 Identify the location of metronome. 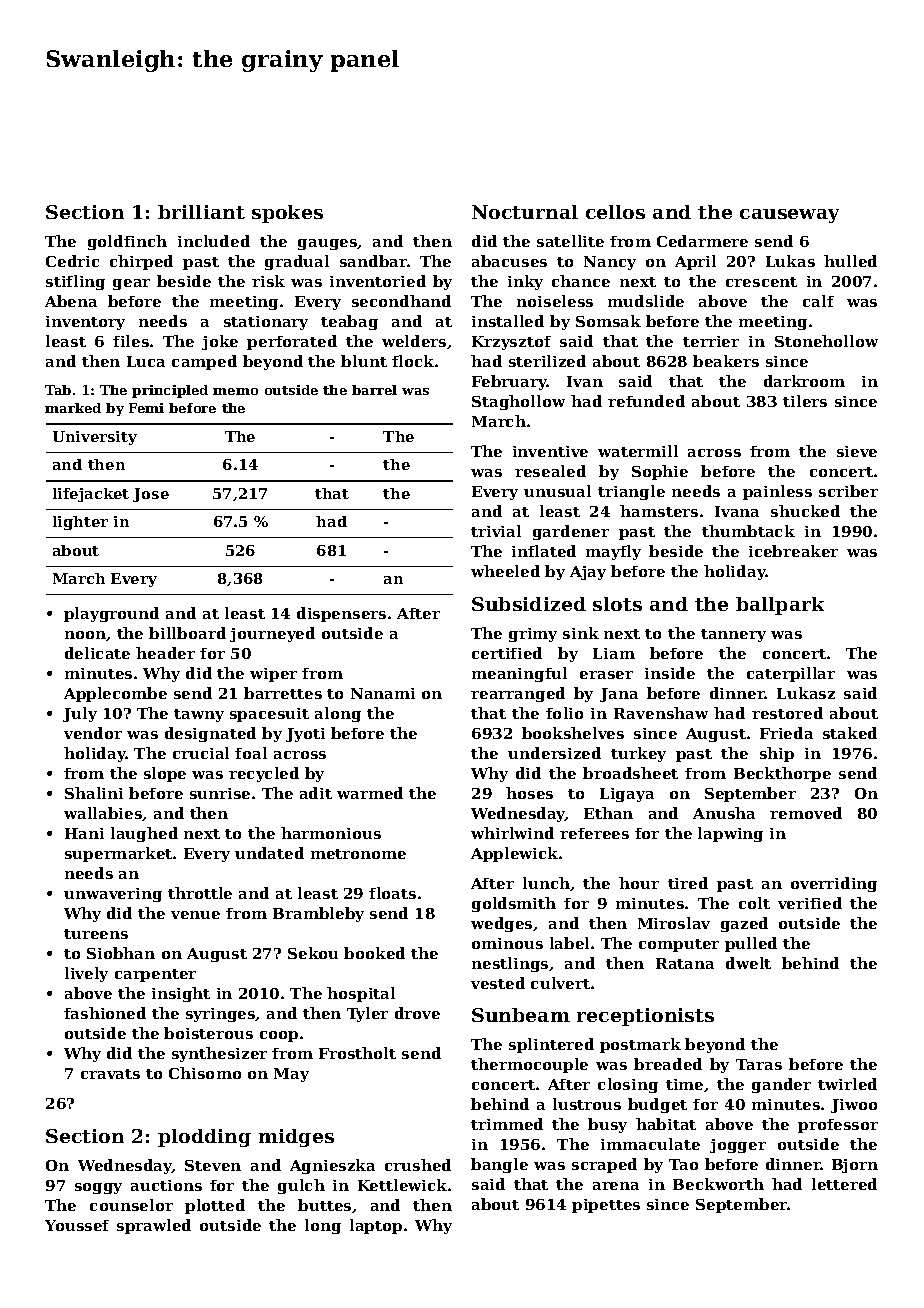
(358, 854).
